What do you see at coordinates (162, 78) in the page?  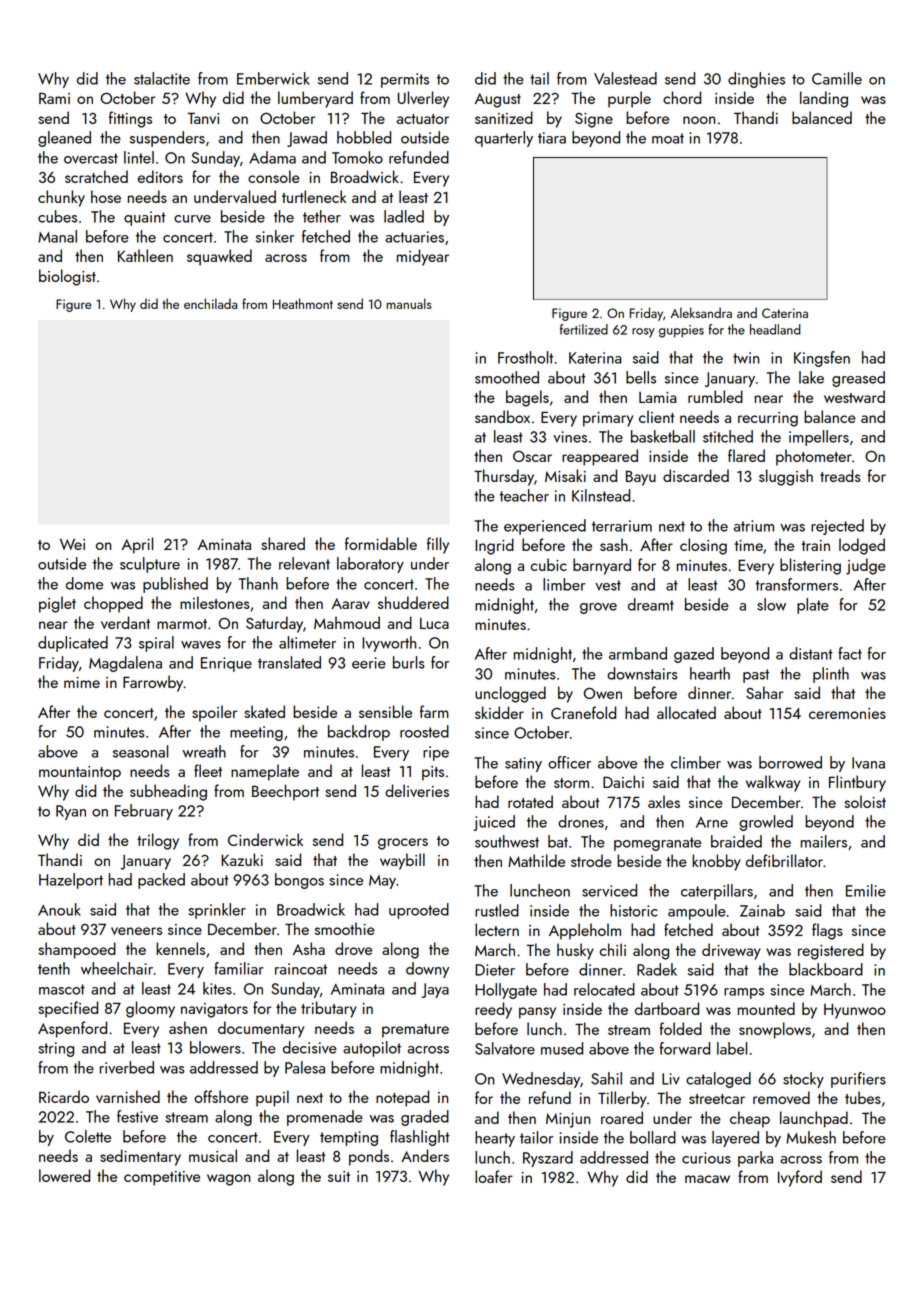 I see `stalactite` at bounding box center [162, 78].
